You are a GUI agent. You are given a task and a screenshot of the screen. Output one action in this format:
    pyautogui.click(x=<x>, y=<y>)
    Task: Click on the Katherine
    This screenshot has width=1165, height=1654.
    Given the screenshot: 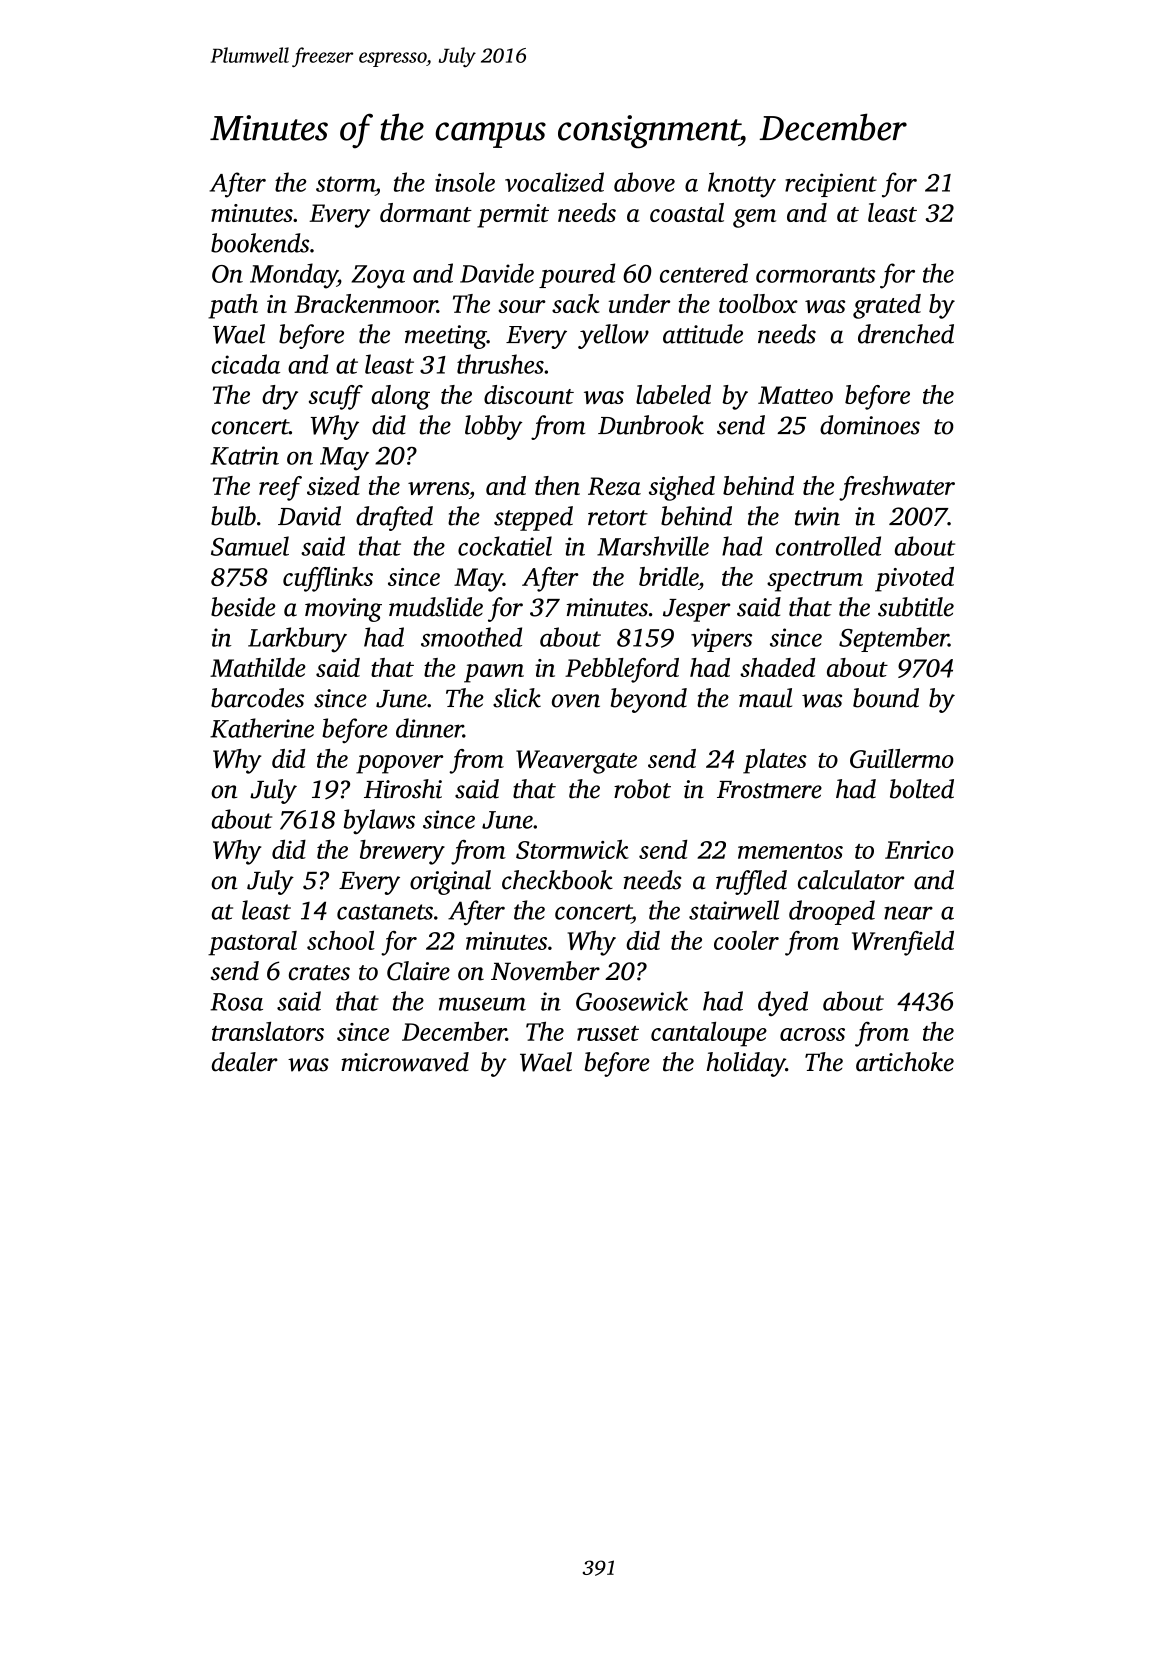 What is the action you would take?
    pyautogui.click(x=262, y=728)
